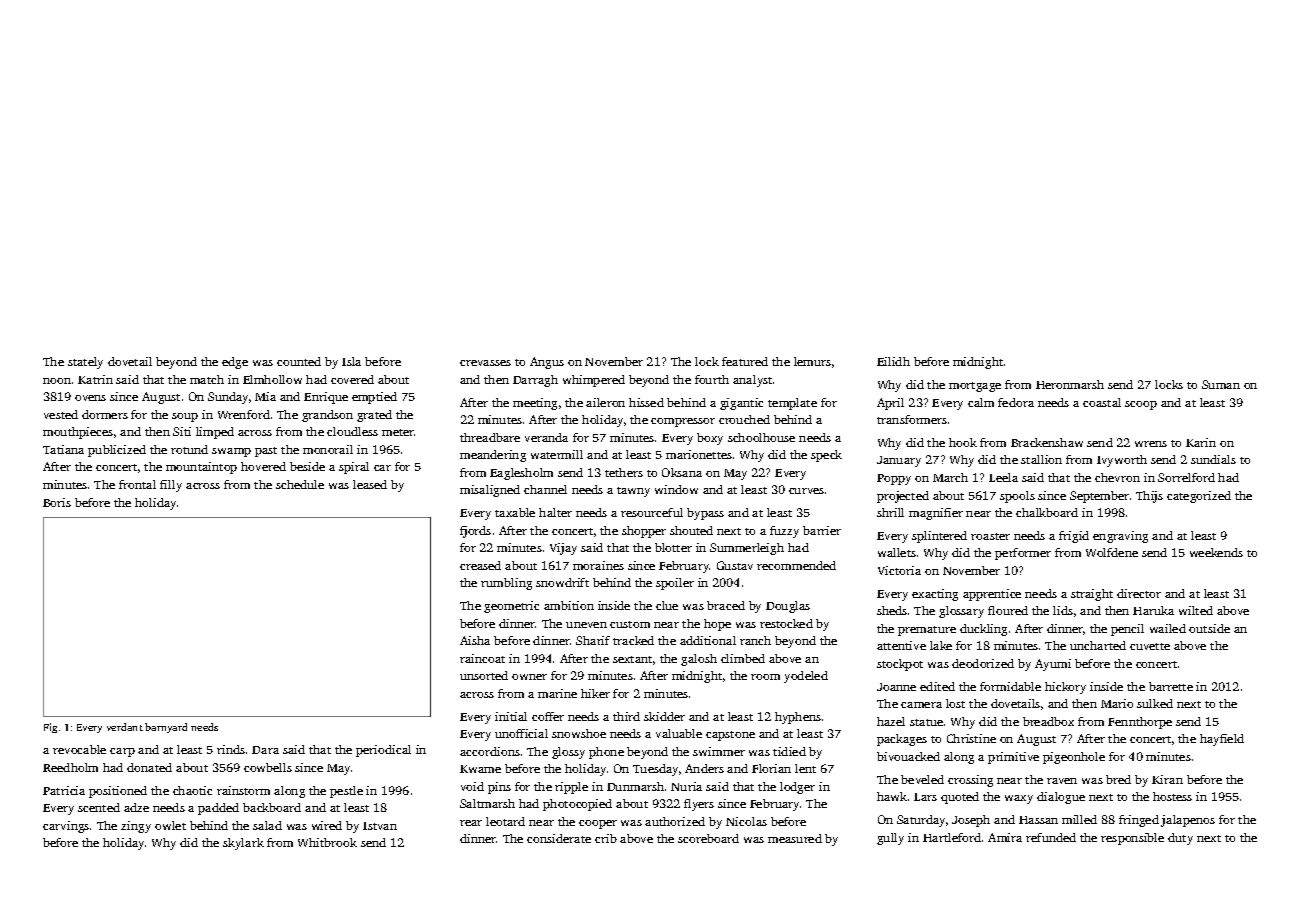  Describe the element at coordinates (327, 842) in the screenshot. I see `Whitbrook` at that location.
